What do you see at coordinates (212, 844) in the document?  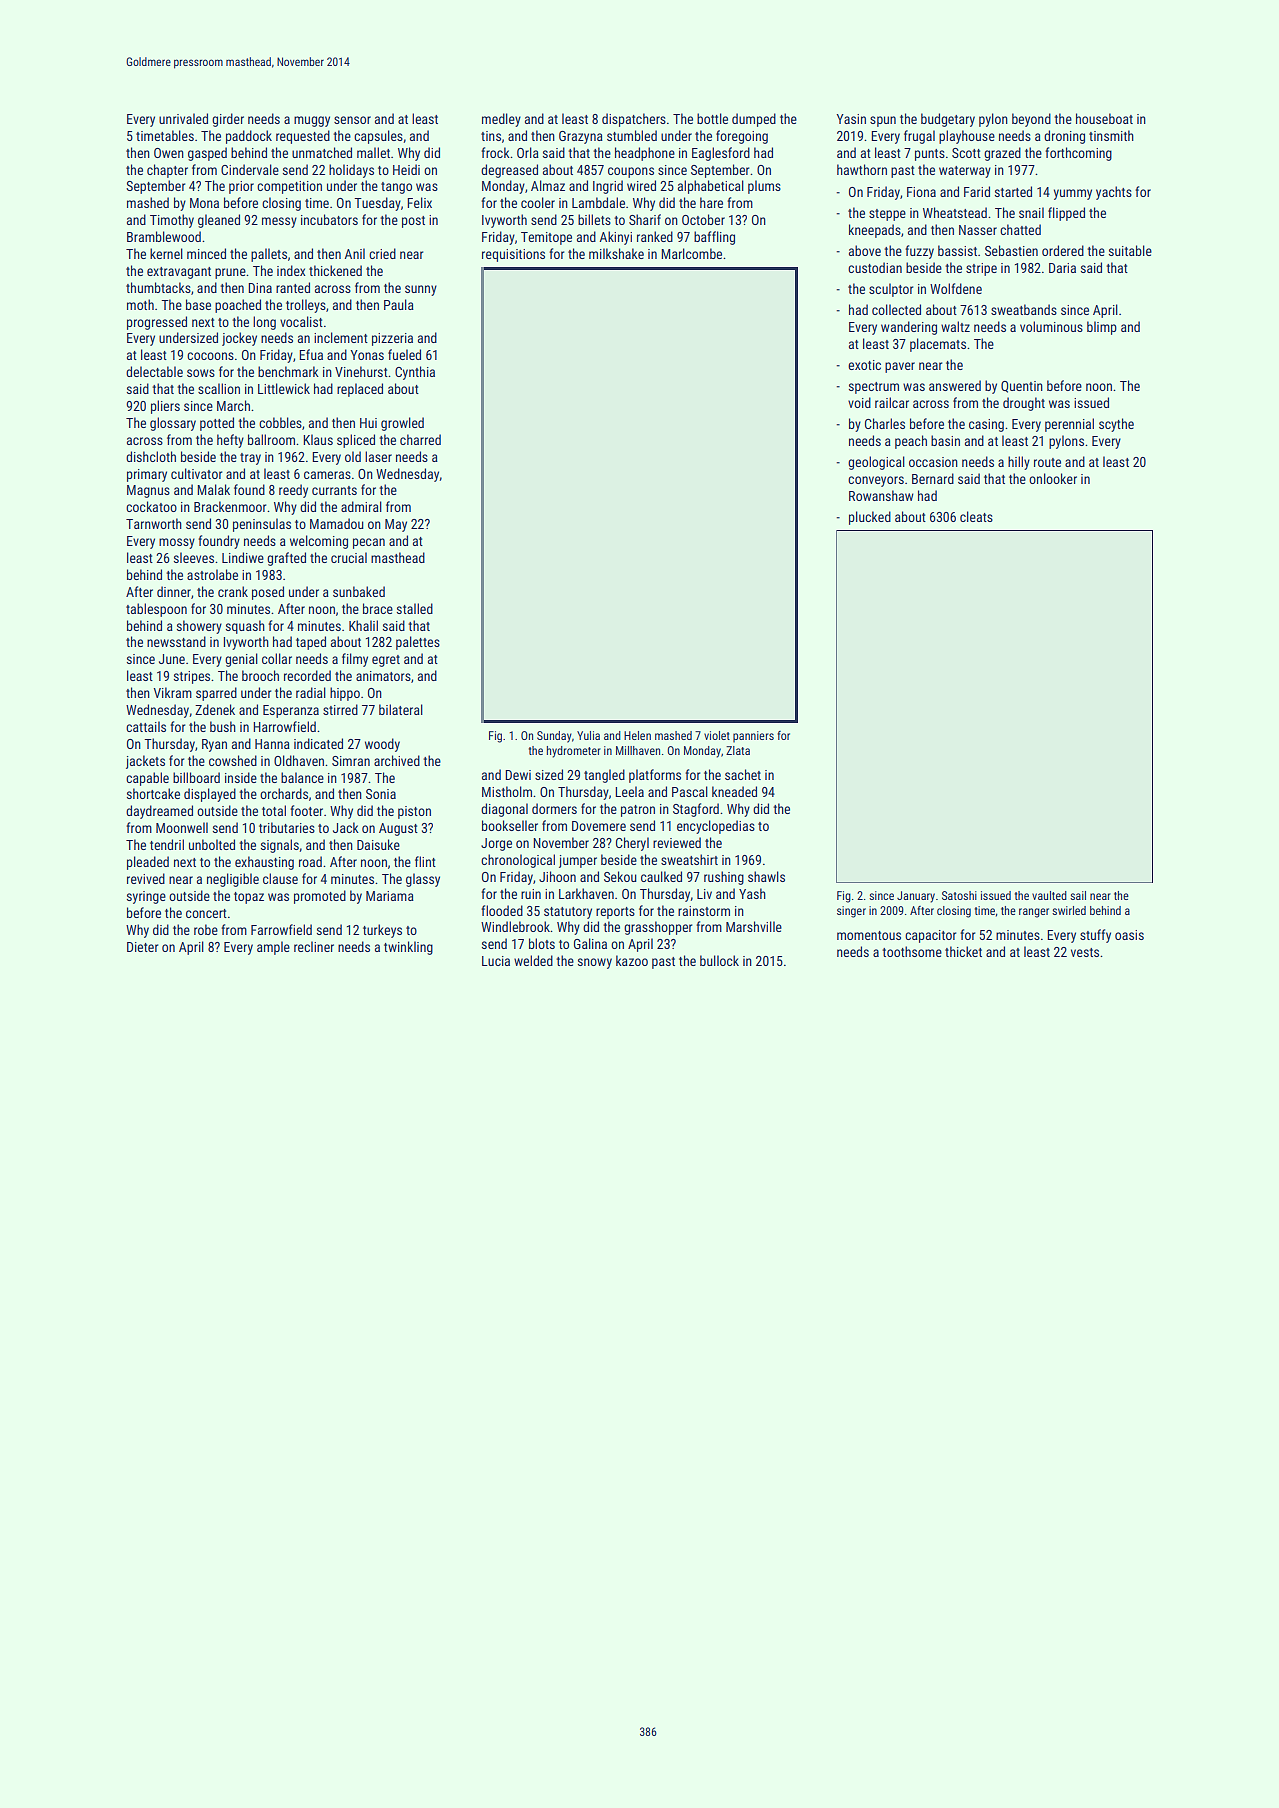 I see `unbolted` at bounding box center [212, 844].
